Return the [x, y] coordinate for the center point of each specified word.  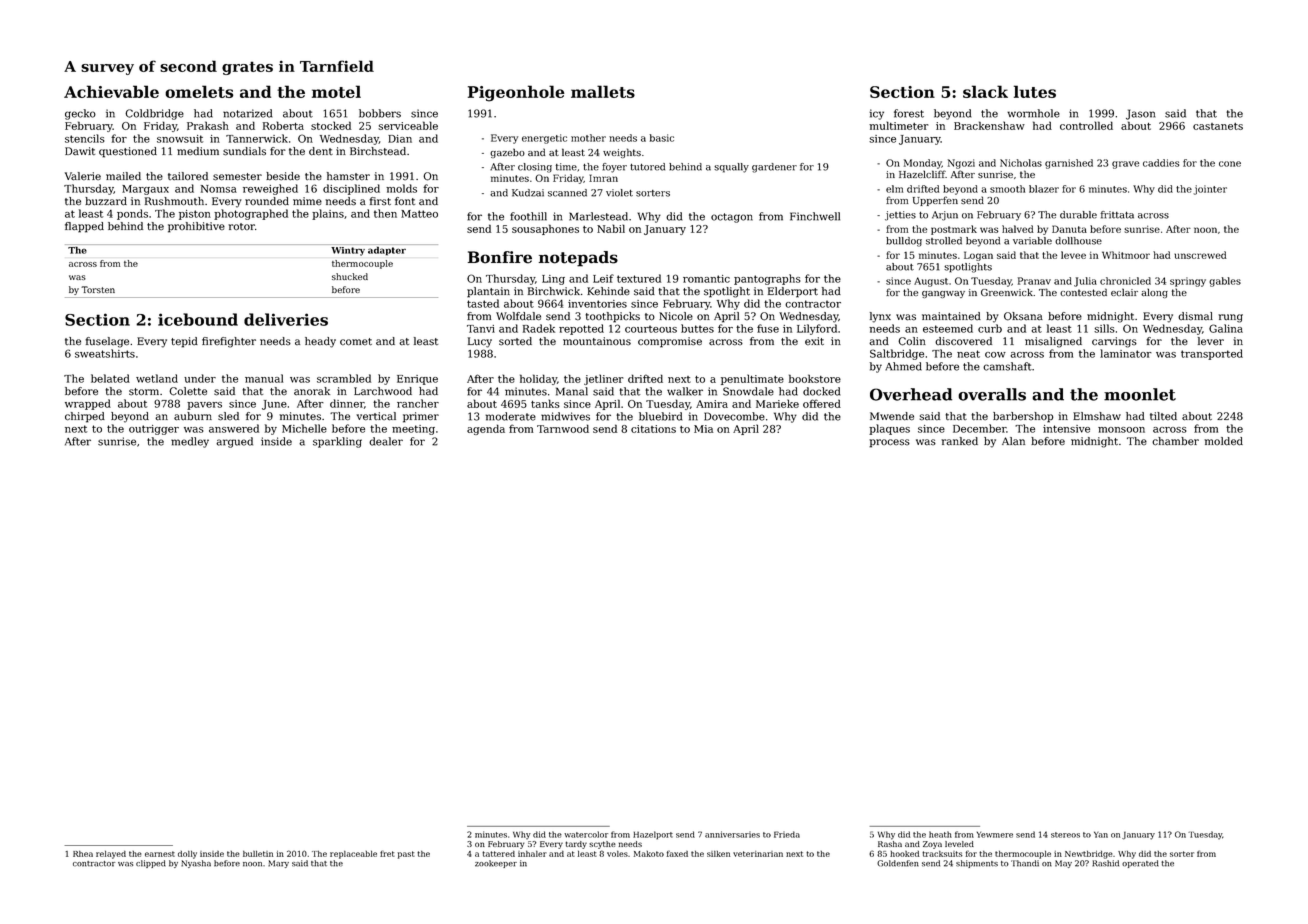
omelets [199, 91]
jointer [1210, 190]
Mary [278, 864]
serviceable [408, 125]
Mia [703, 429]
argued [234, 442]
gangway [943, 294]
